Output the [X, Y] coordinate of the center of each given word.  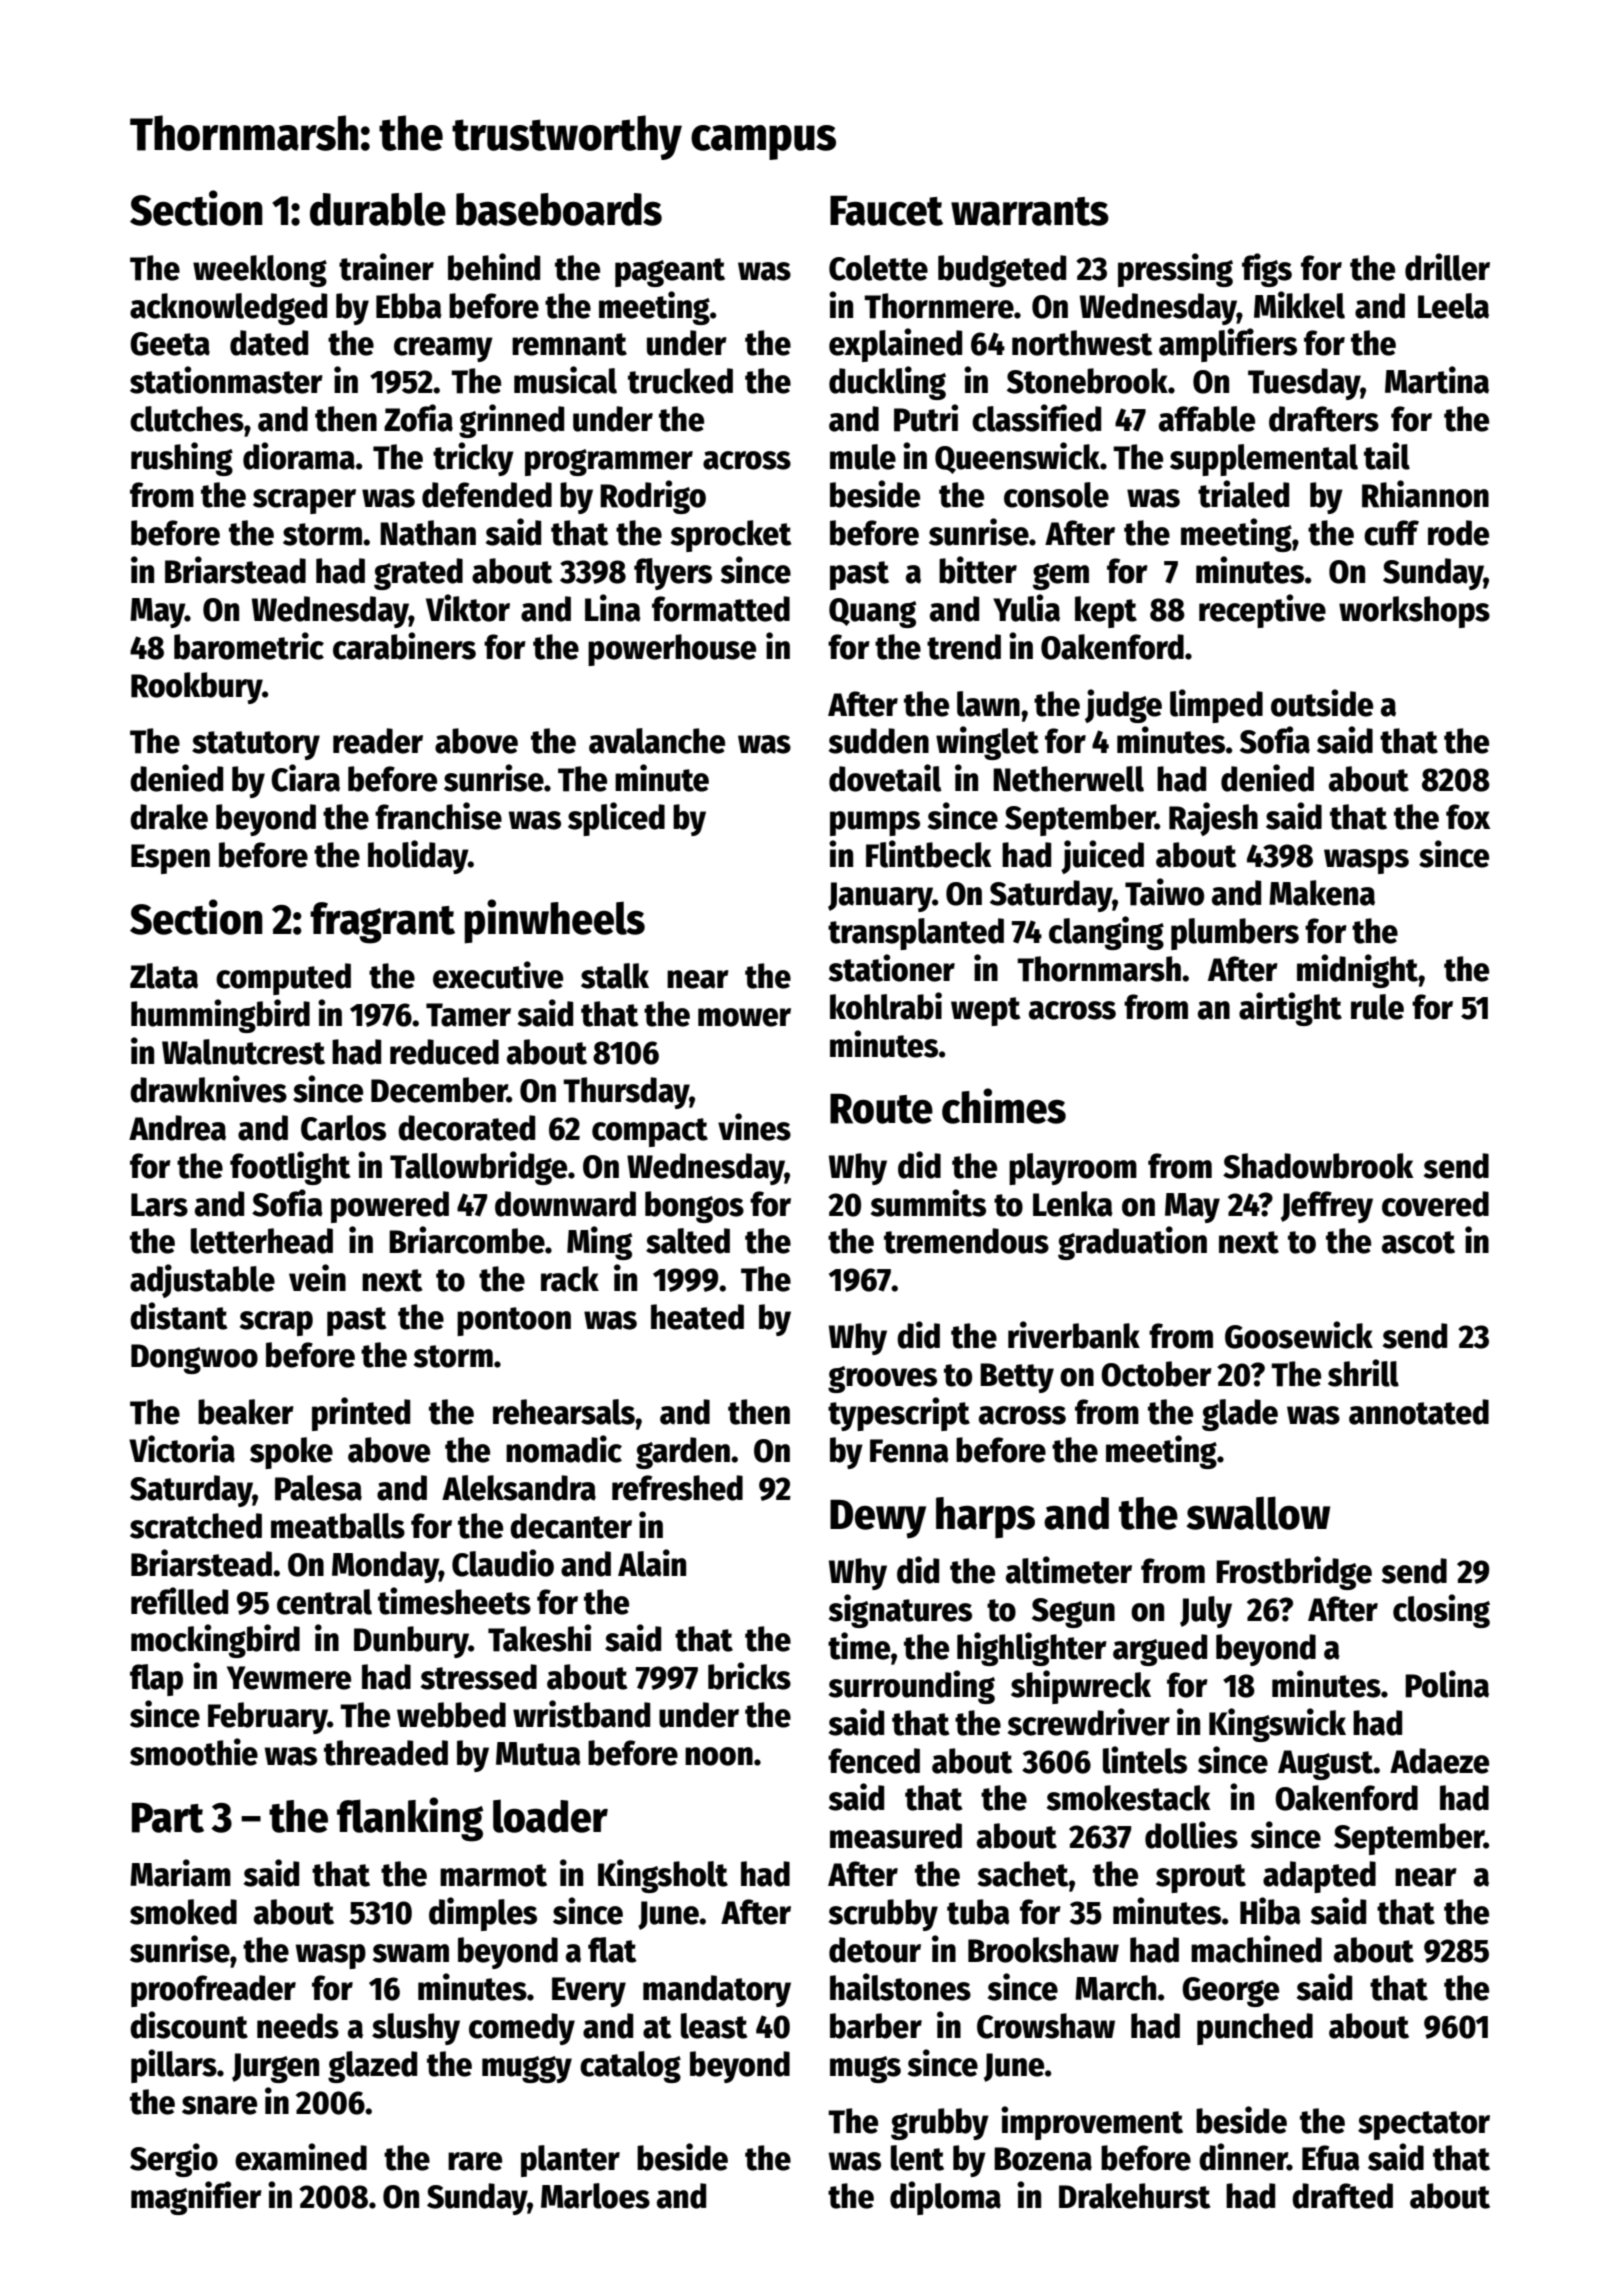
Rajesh [1213, 819]
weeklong [260, 271]
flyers [673, 574]
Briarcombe [467, 1240]
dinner [1243, 2157]
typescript [899, 1414]
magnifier [196, 2198]
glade [1240, 1415]
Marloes [595, 2196]
